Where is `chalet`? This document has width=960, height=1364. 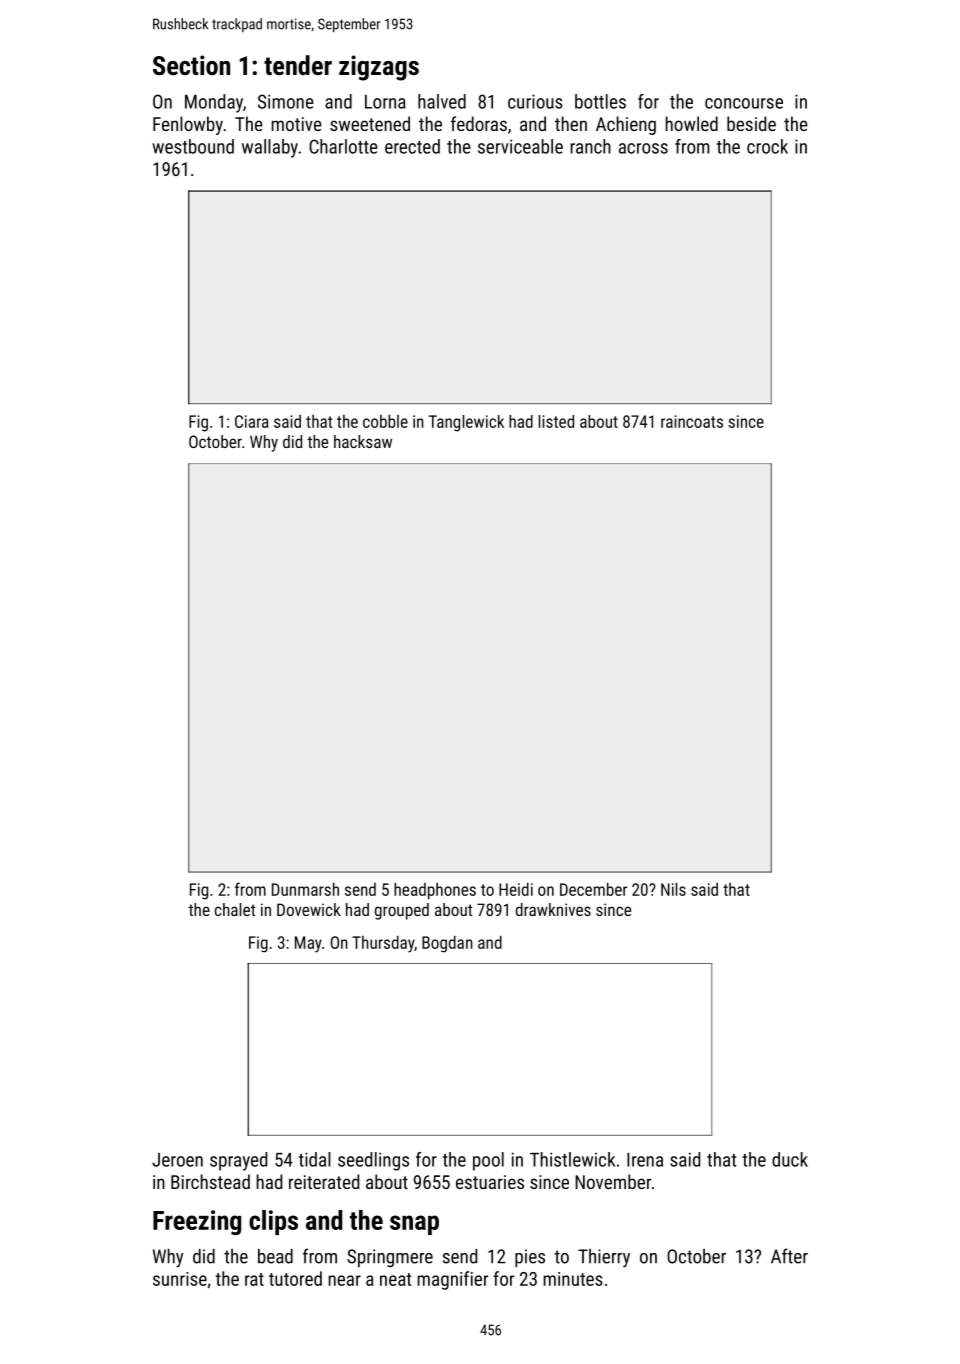 chalet is located at coordinates (235, 909).
